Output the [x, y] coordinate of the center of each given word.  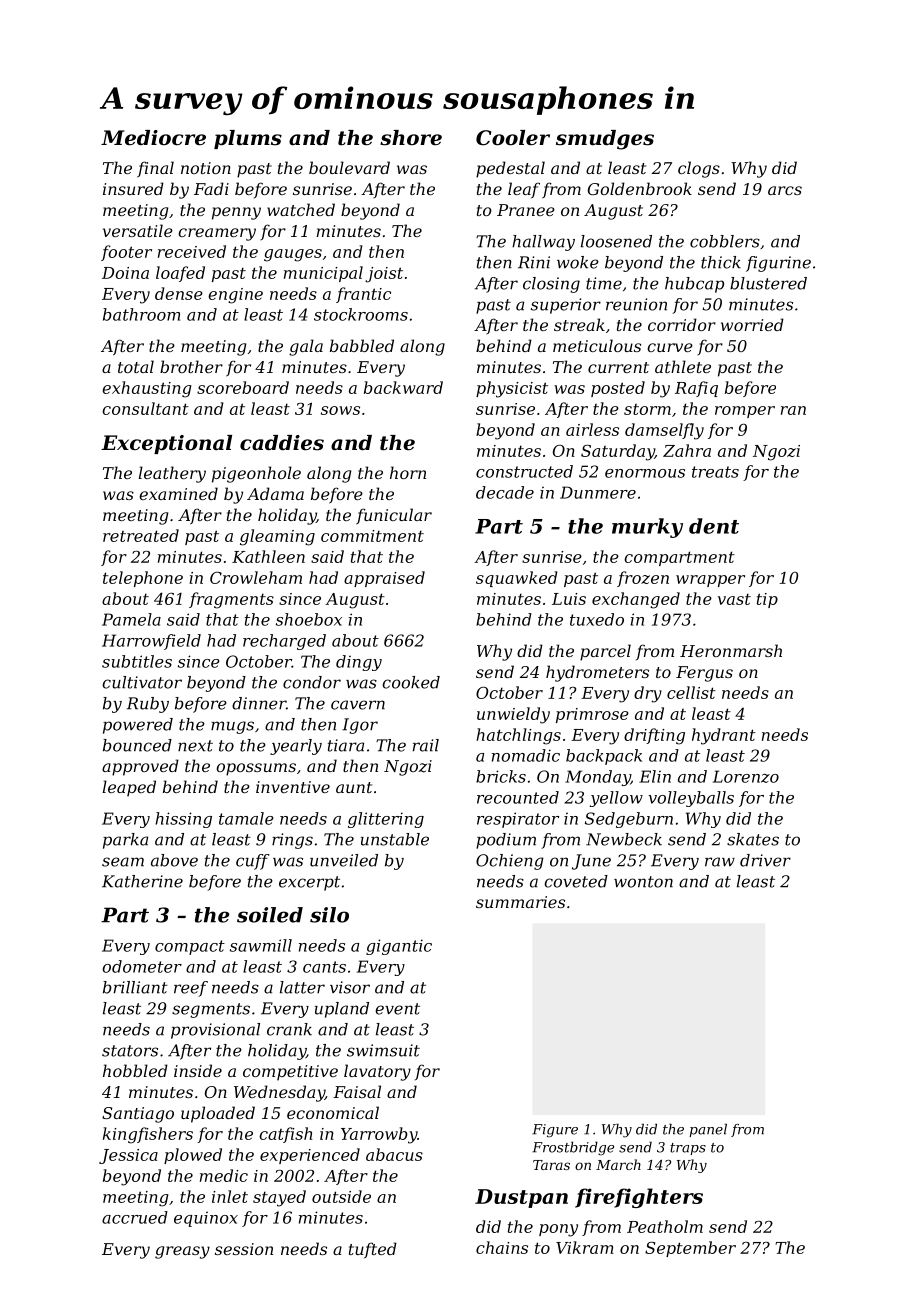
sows [340, 410]
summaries [520, 902]
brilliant [135, 987]
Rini [534, 262]
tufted [373, 1250]
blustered [768, 283]
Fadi [211, 188]
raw [720, 862]
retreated [141, 535]
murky [647, 528]
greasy [182, 1252]
